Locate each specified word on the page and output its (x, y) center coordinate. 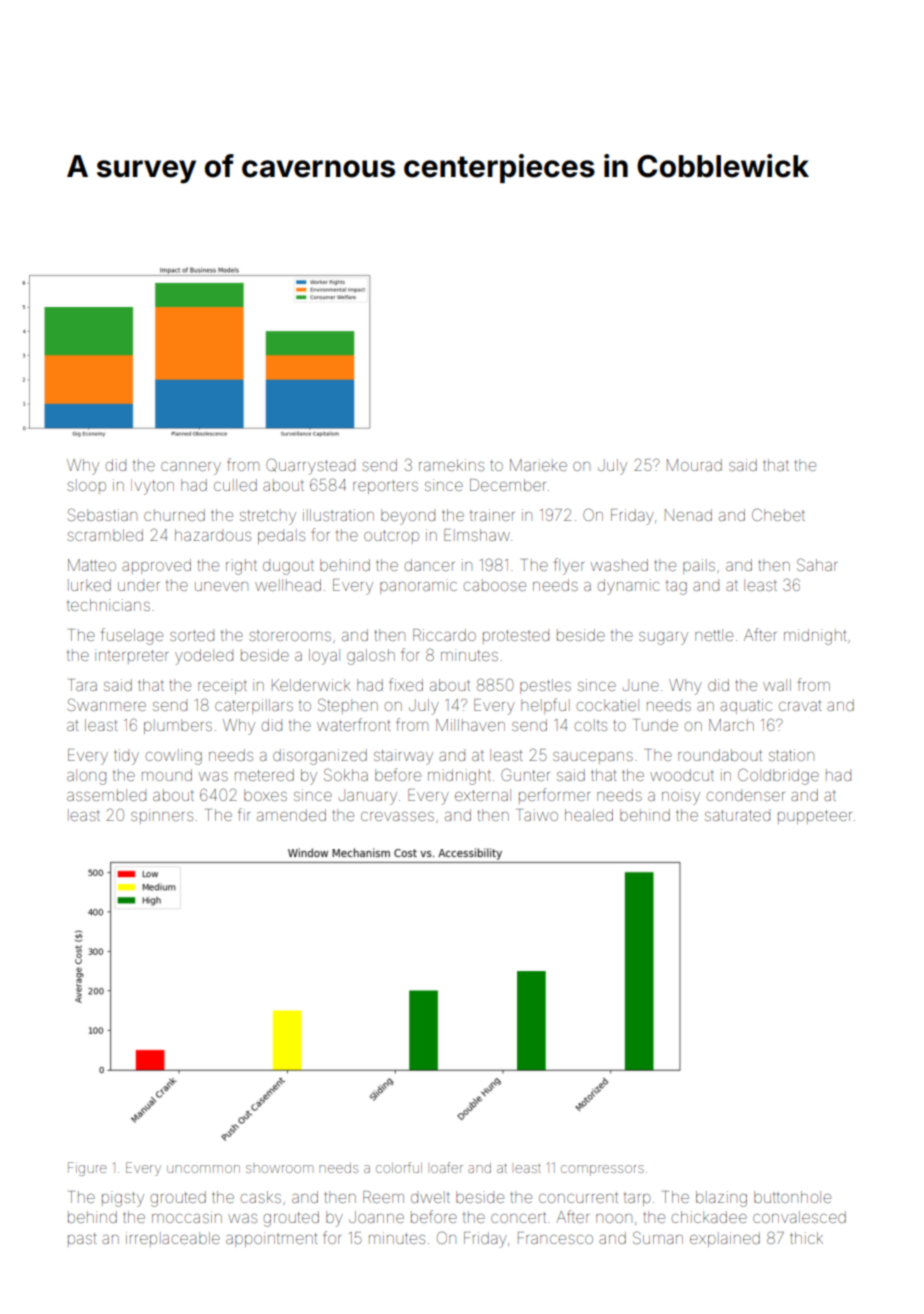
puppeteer (815, 817)
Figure (87, 1169)
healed (589, 815)
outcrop (391, 537)
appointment (271, 1239)
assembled (106, 795)
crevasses (397, 816)
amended (291, 815)
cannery (191, 468)
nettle (714, 635)
